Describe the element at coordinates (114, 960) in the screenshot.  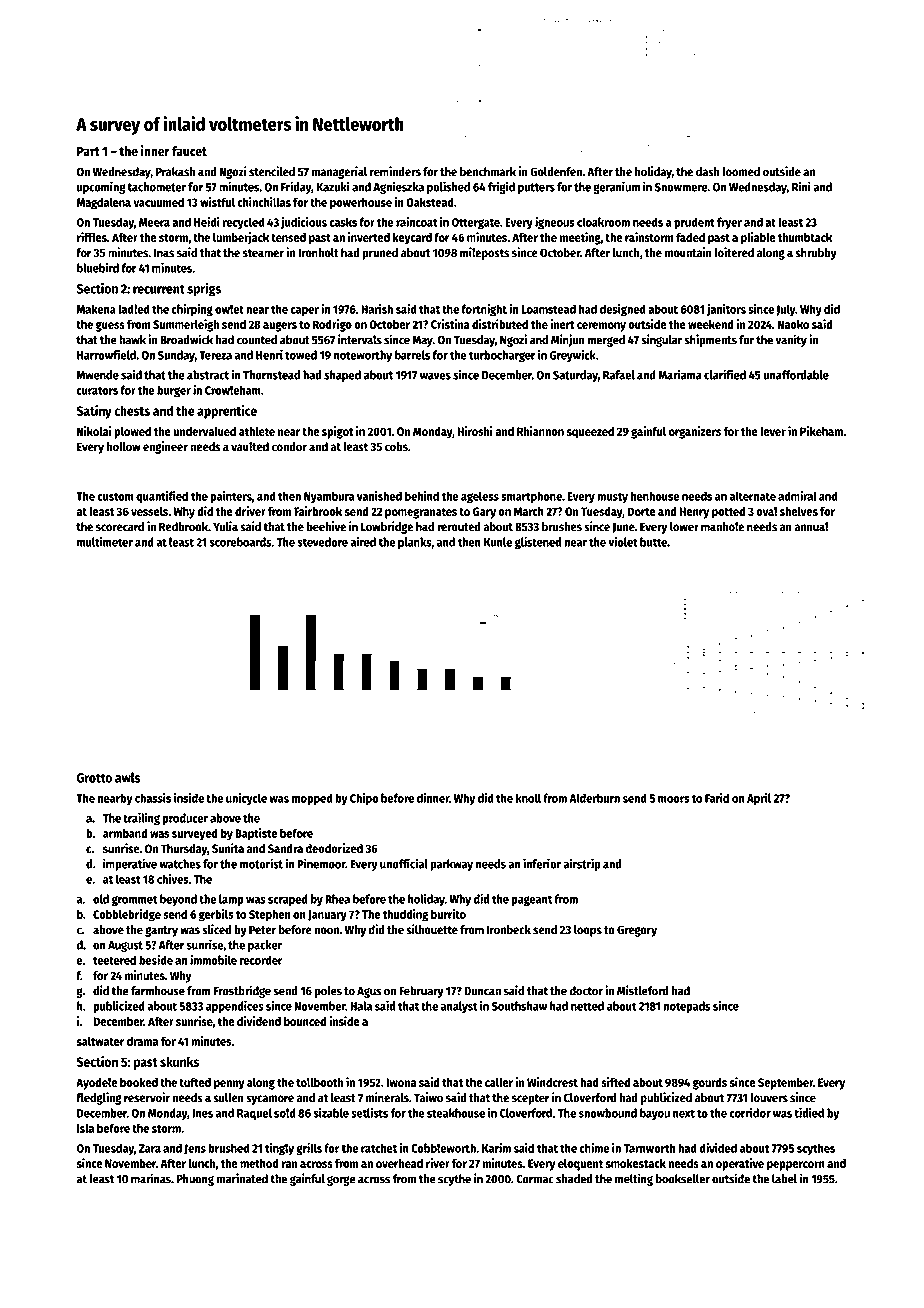
I see `teetered` at that location.
